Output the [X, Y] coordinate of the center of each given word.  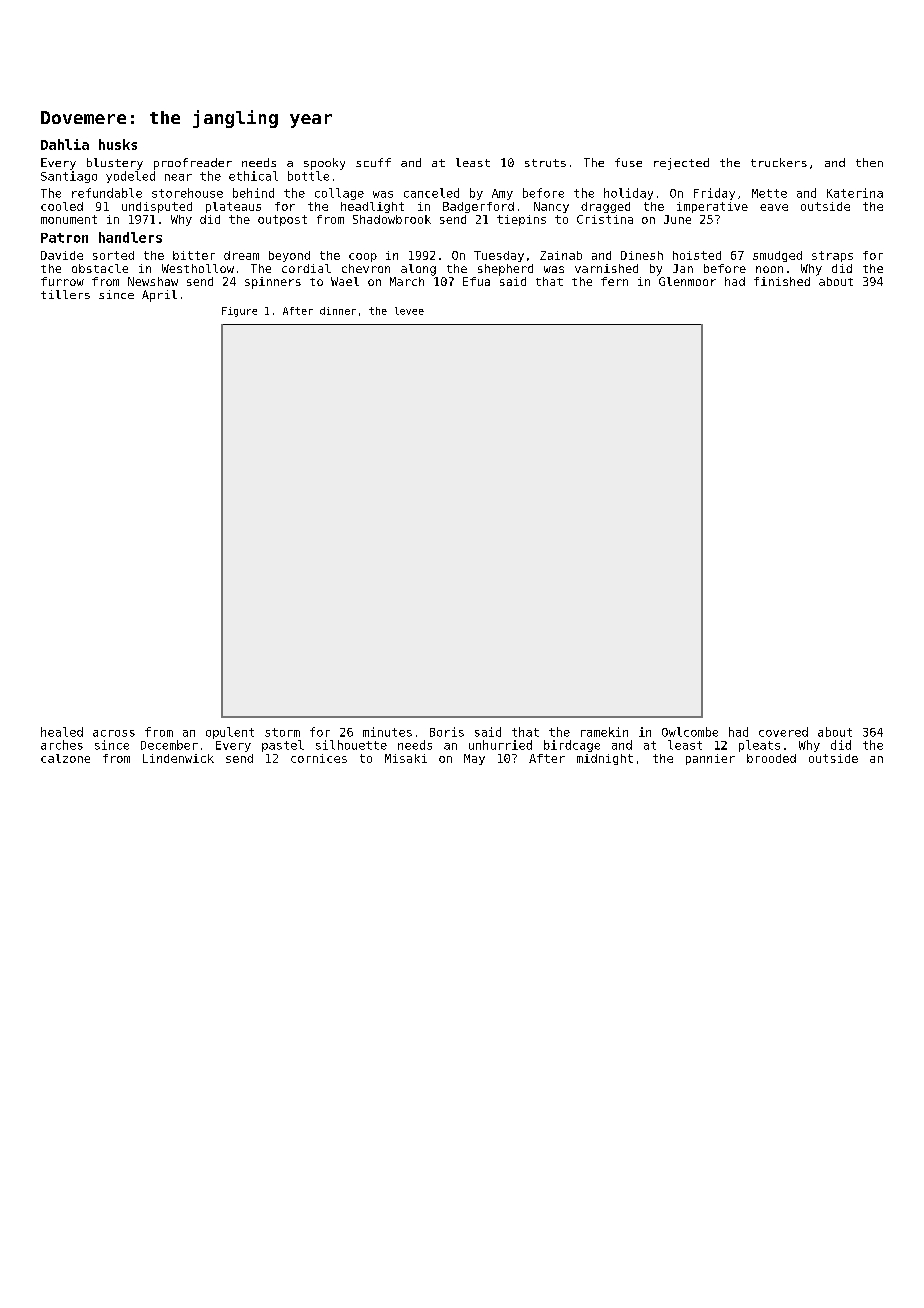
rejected [681, 164]
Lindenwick [178, 758]
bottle [308, 176]
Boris [447, 732]
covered [783, 732]
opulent [230, 733]
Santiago [69, 177]
